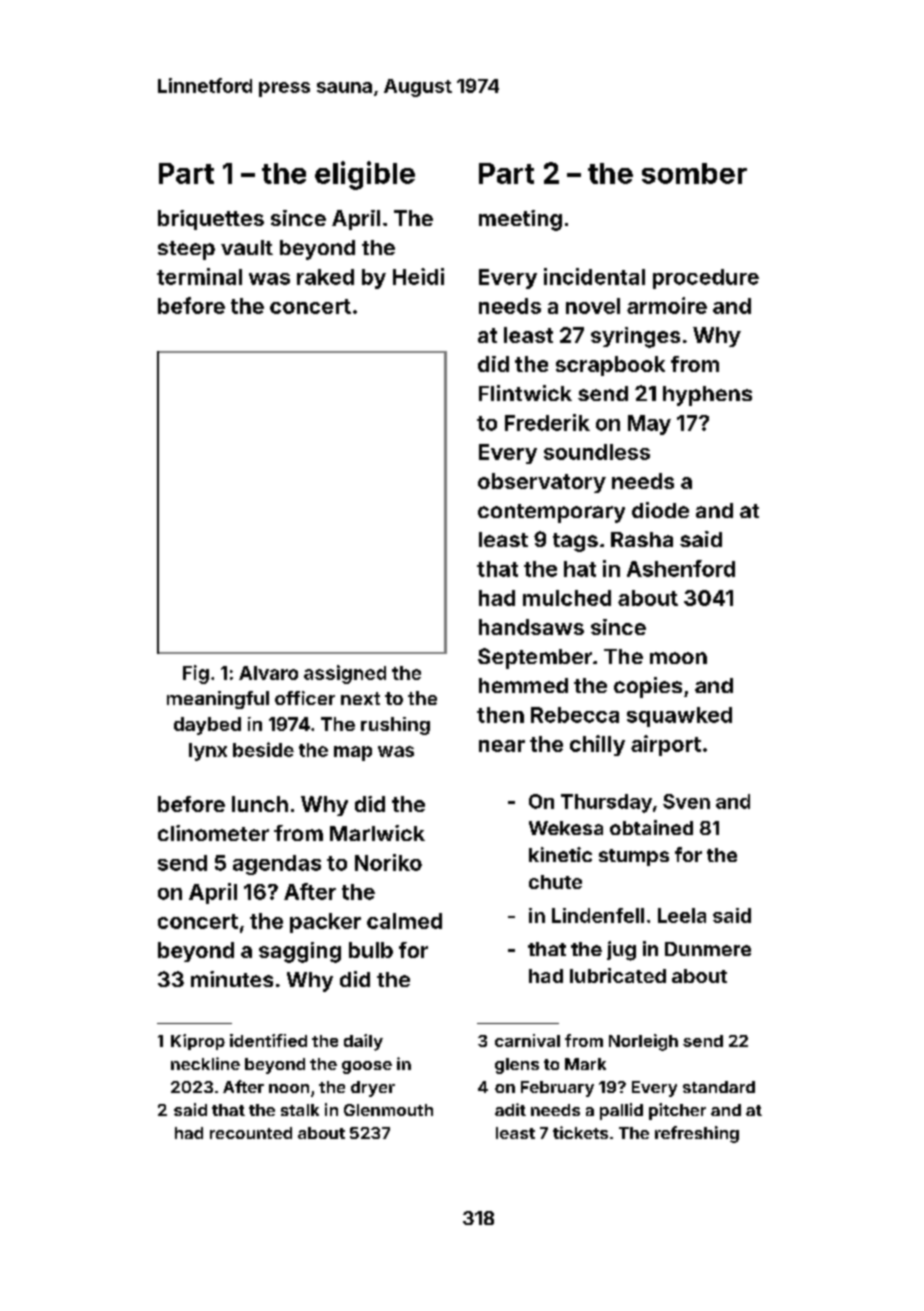  I want to click on airport, so click(666, 745).
